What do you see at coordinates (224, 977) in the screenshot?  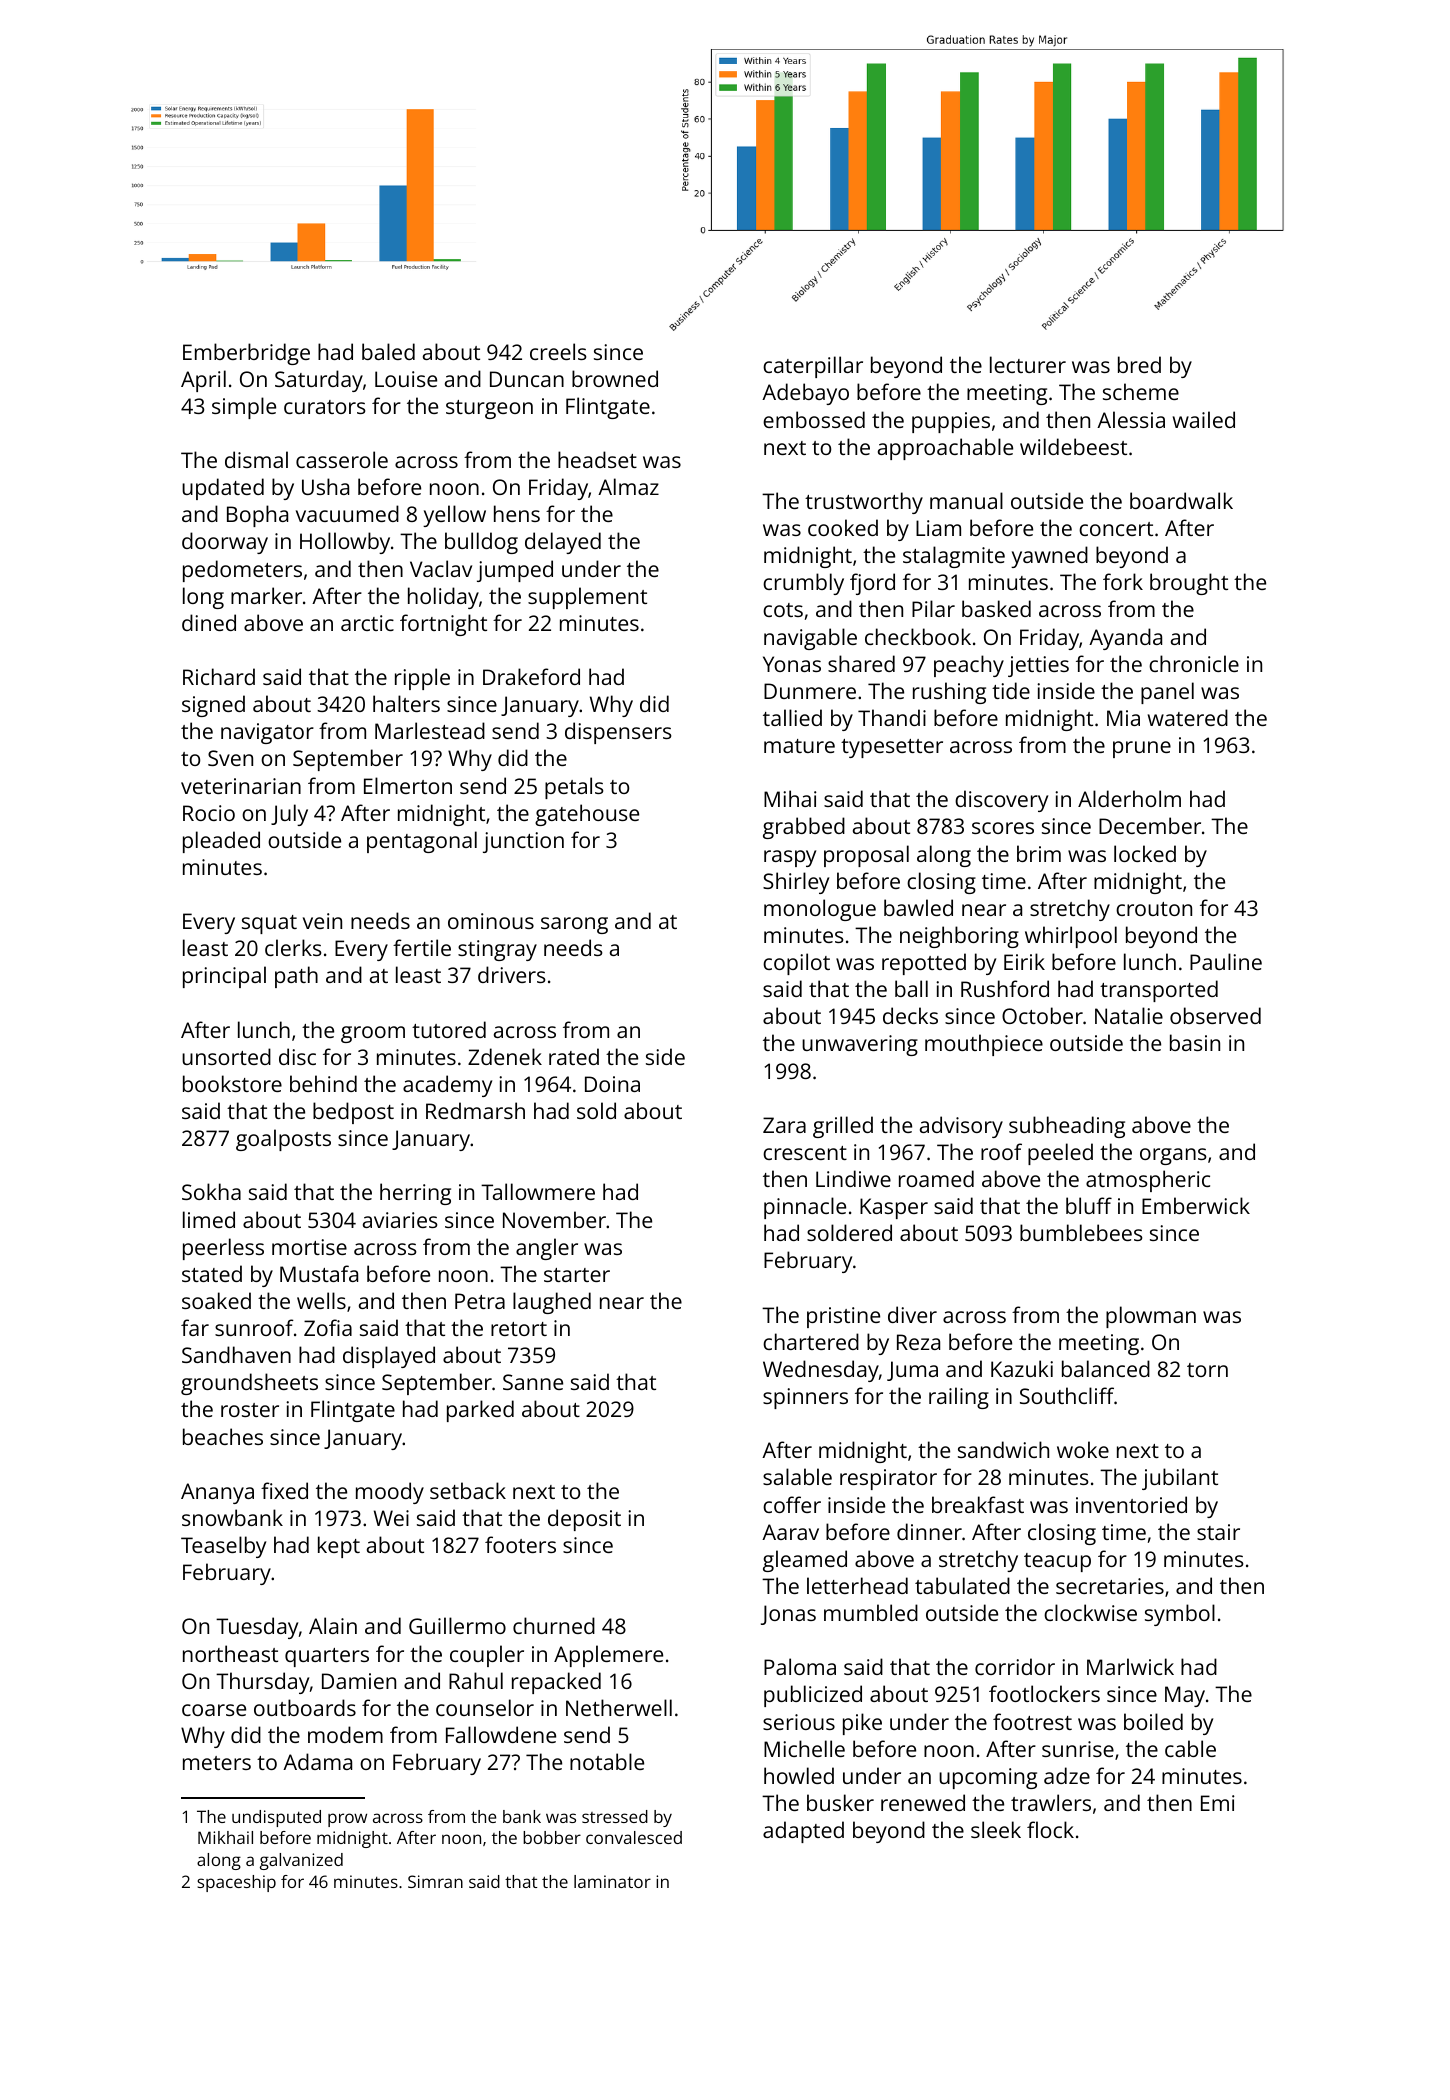 I see `principal` at bounding box center [224, 977].
